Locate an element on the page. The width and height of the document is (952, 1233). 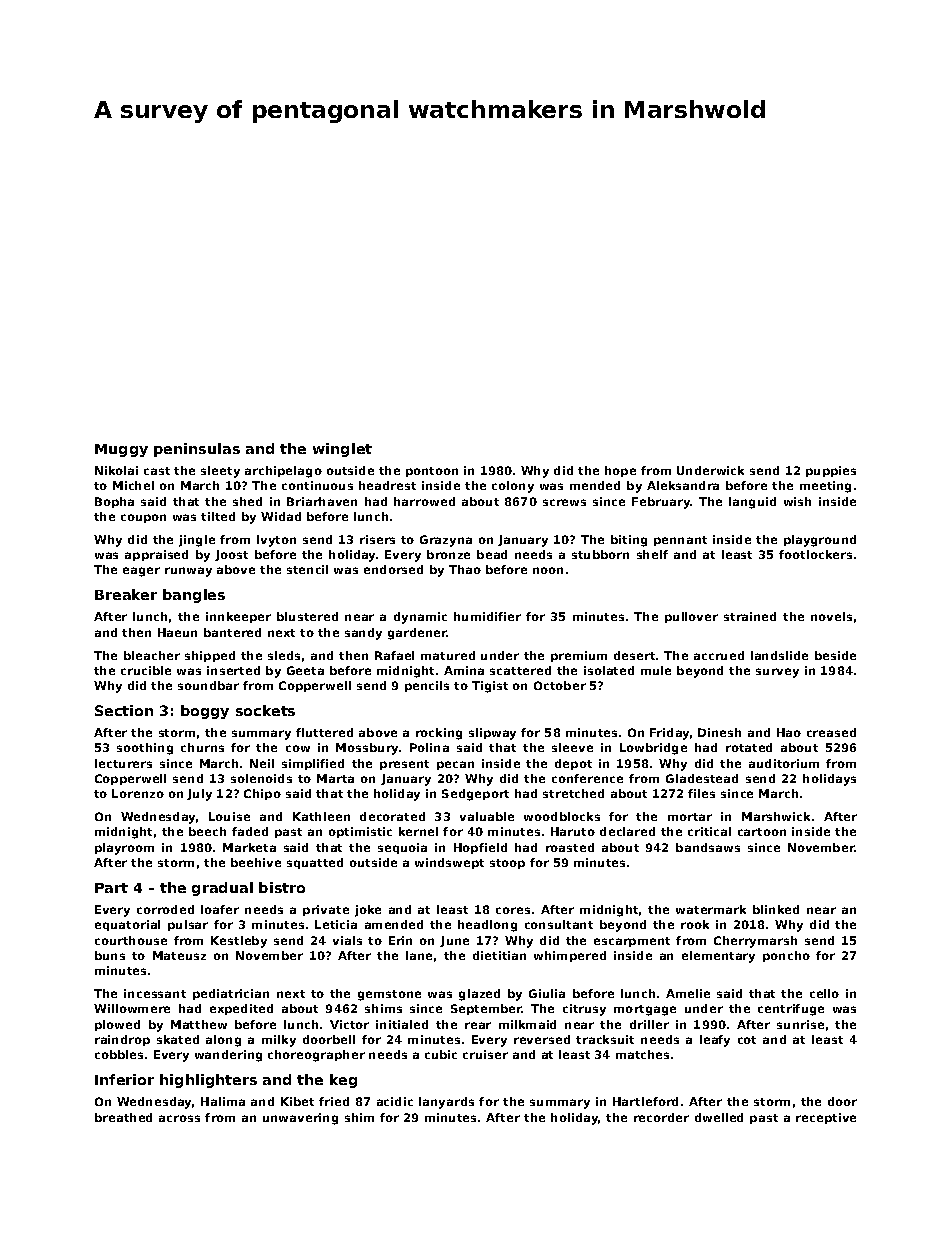
whimpered is located at coordinates (570, 956).
